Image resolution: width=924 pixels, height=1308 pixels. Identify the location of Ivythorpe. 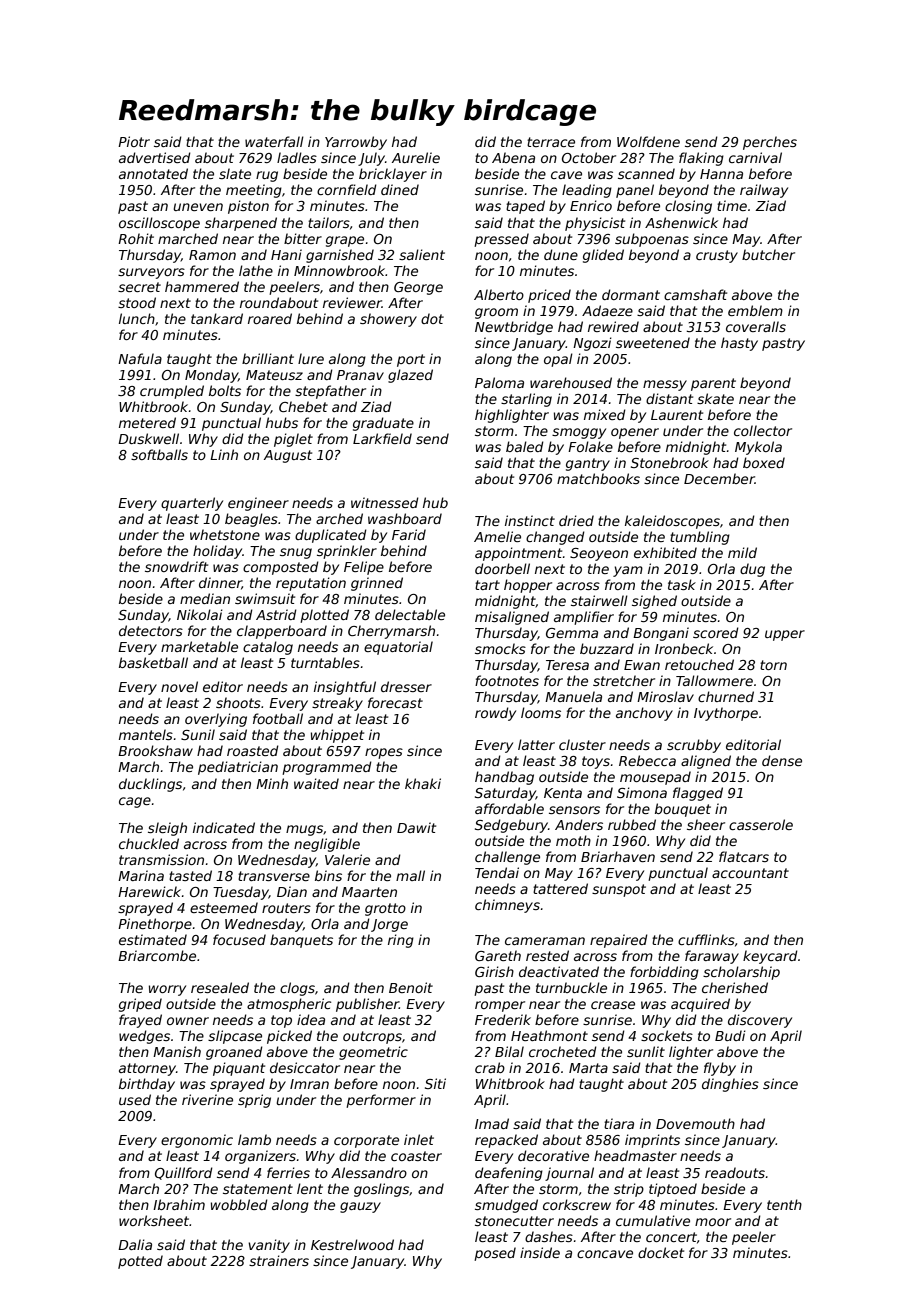
(726, 714).
